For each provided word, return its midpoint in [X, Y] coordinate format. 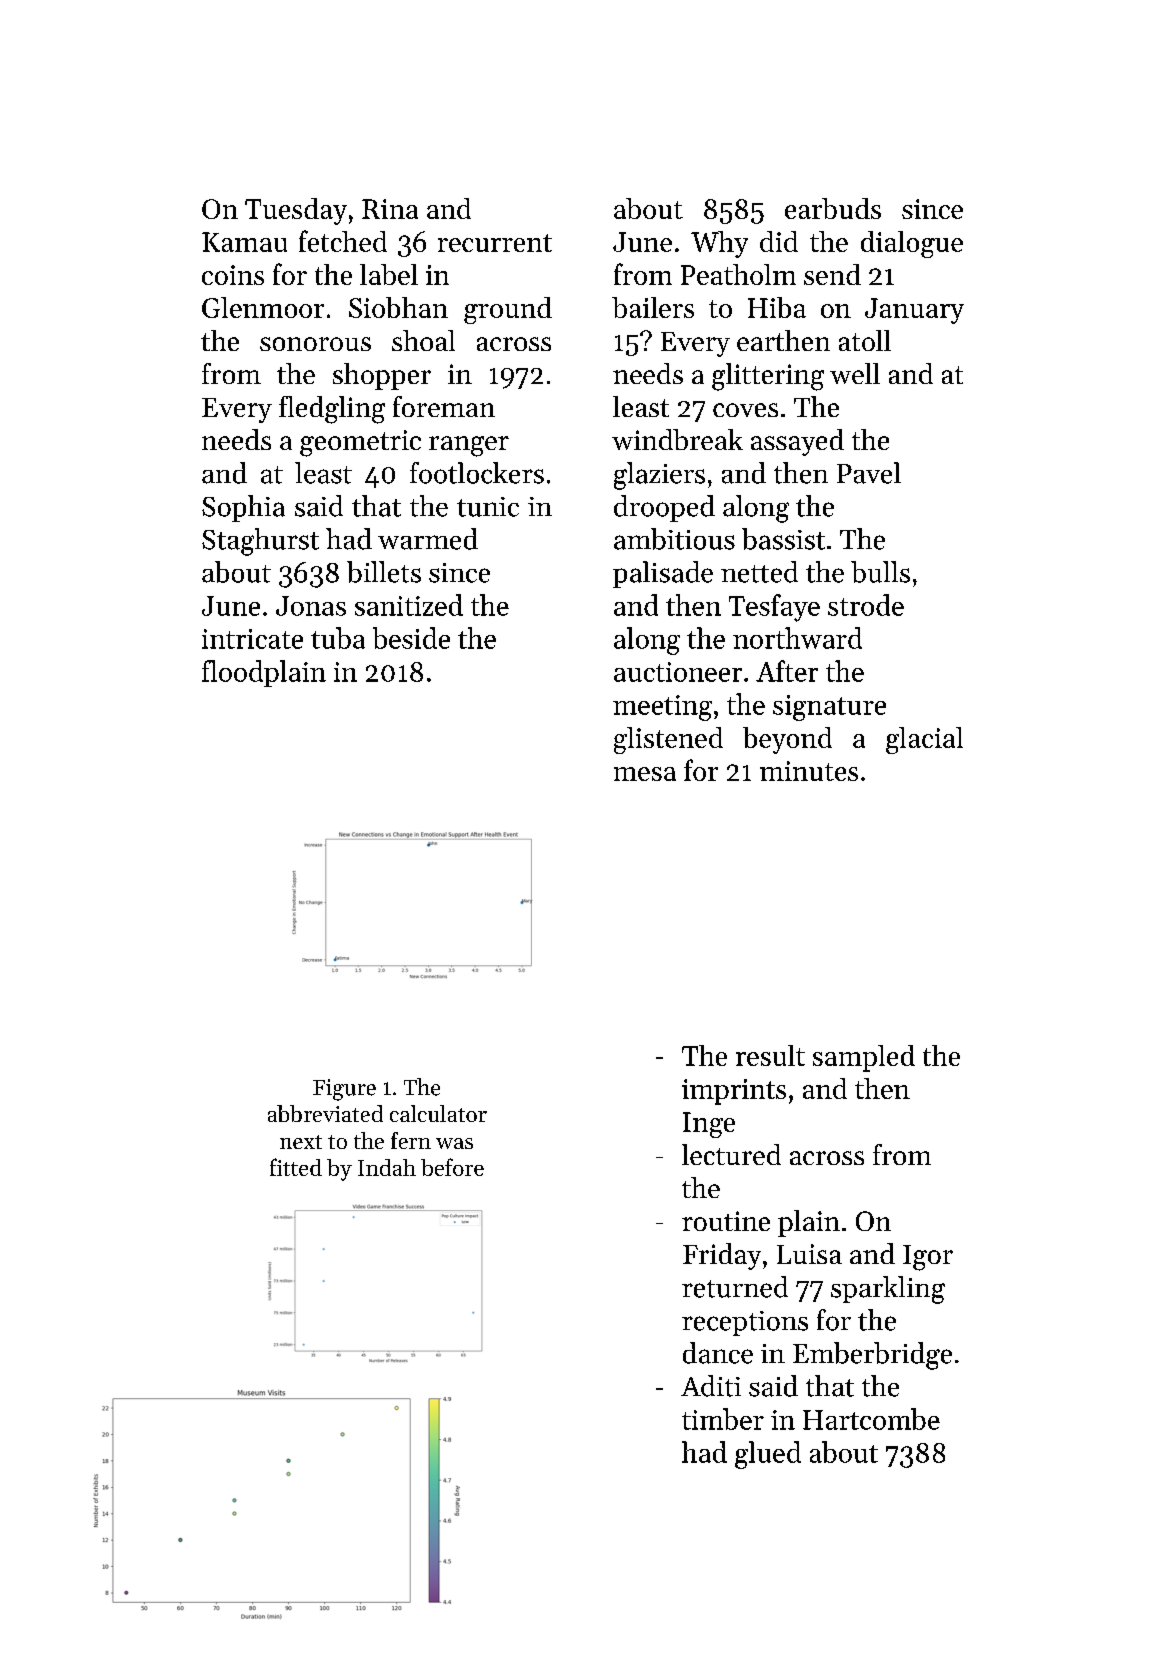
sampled [864, 1058]
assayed [797, 442]
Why [719, 244]
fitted [296, 1167]
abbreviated [325, 1113]
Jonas [311, 606]
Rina [390, 209]
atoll [865, 340]
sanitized [409, 605]
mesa [645, 774]
